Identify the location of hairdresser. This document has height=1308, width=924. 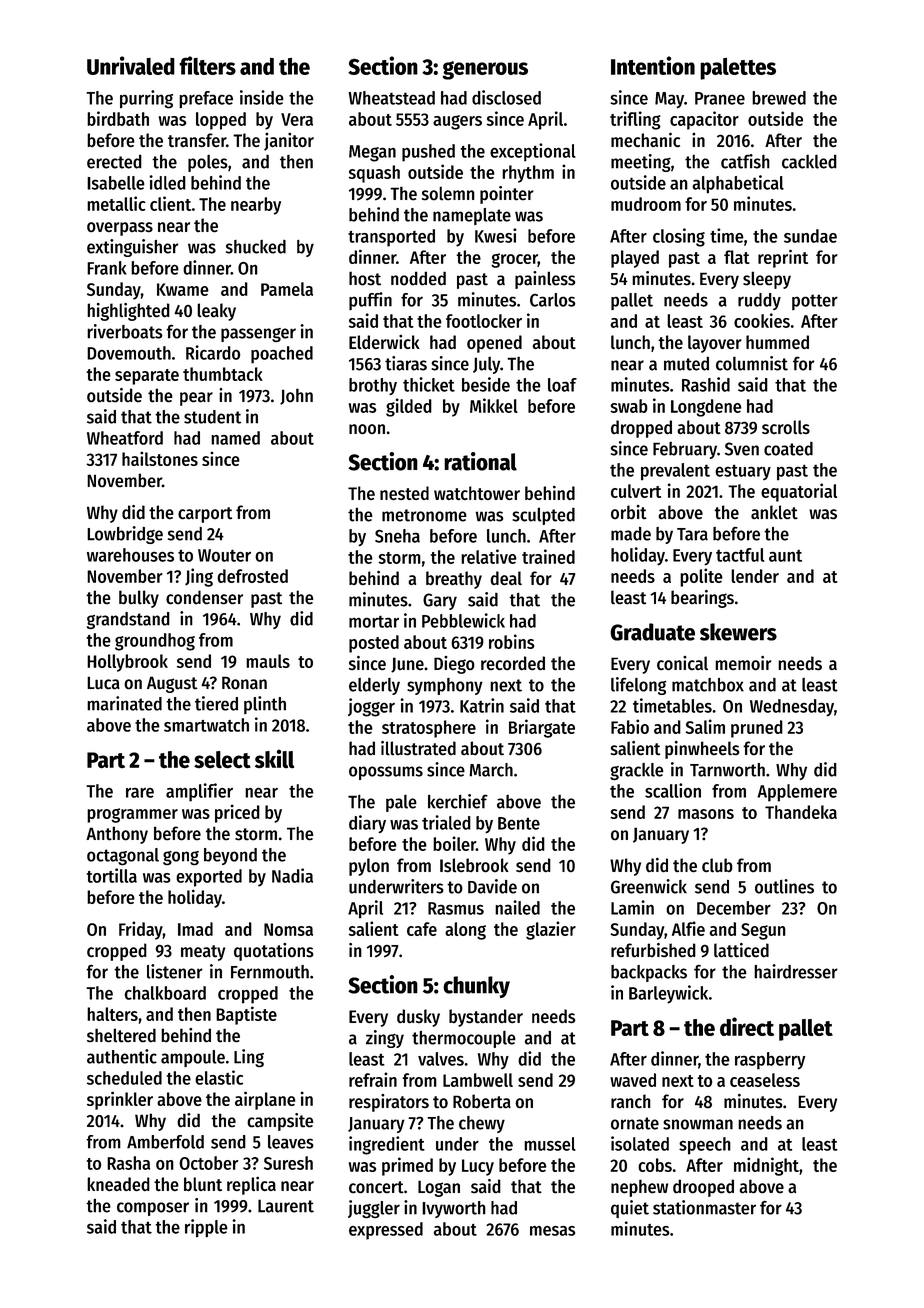
(796, 971).
